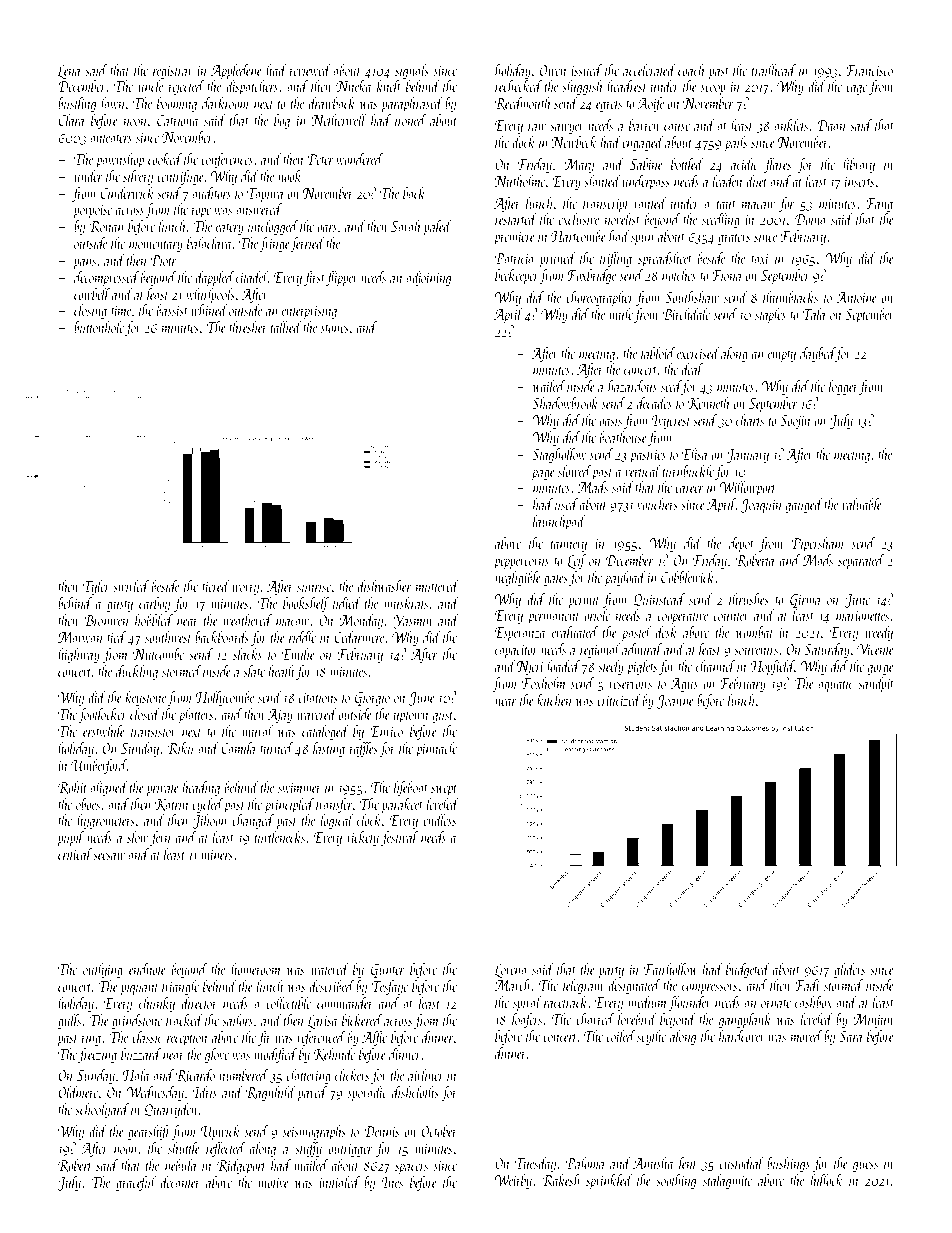  Describe the element at coordinates (411, 788) in the document. I see `lifeboat` at that location.
